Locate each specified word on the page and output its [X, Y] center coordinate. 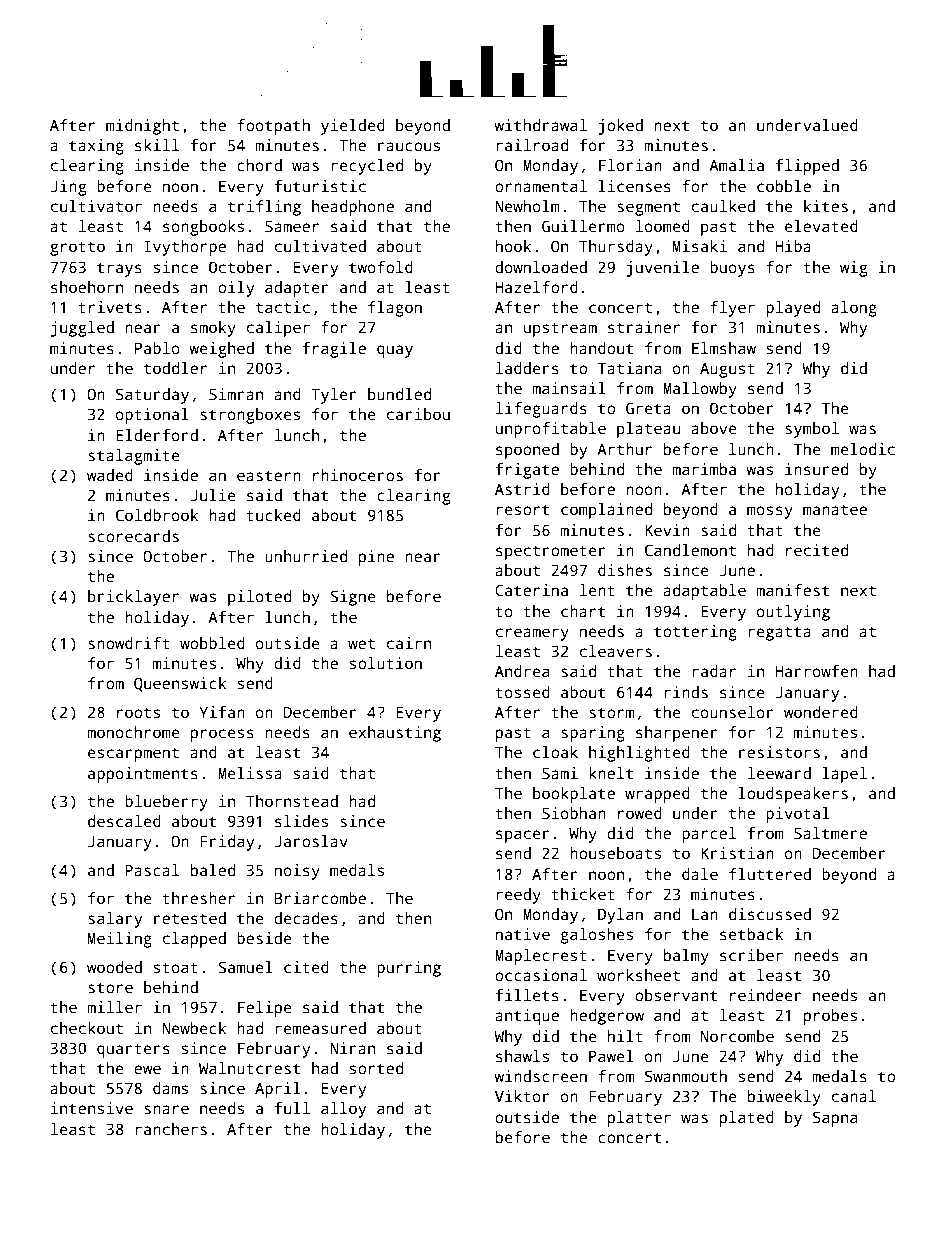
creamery [532, 634]
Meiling [120, 940]
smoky [213, 329]
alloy [343, 1110]
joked [620, 127]
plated [747, 1119]
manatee [835, 510]
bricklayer [133, 598]
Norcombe [737, 1036]
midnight [142, 127]
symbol [812, 430]
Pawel [611, 1056]
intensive [92, 1108]
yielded [353, 127]
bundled [399, 394]
